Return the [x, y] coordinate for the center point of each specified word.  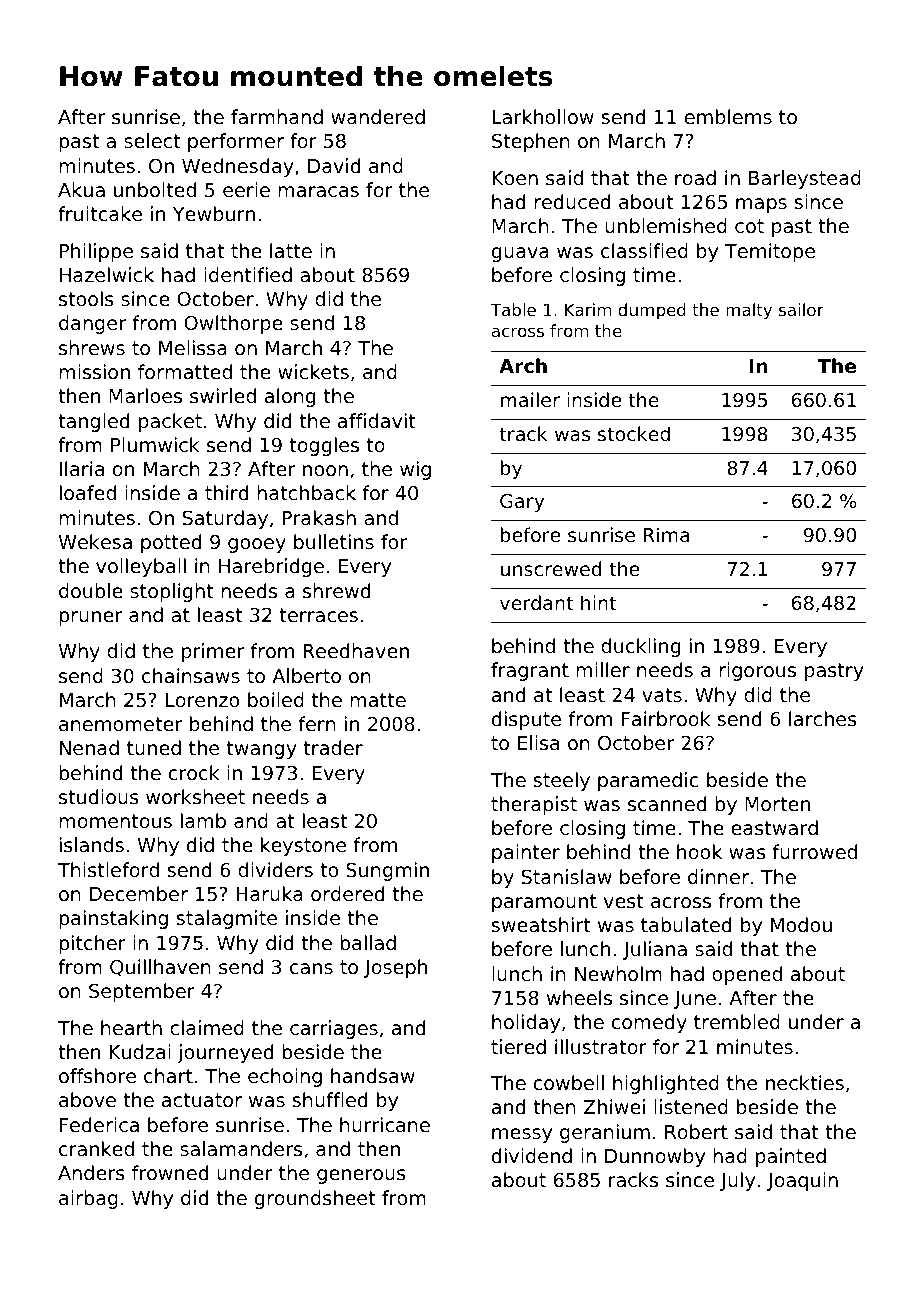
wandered [378, 116]
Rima [666, 534]
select [152, 140]
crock [194, 772]
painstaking [113, 919]
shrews [92, 347]
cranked [96, 1148]
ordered [347, 893]
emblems [728, 116]
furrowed [814, 851]
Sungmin [387, 871]
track [524, 433]
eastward [774, 827]
